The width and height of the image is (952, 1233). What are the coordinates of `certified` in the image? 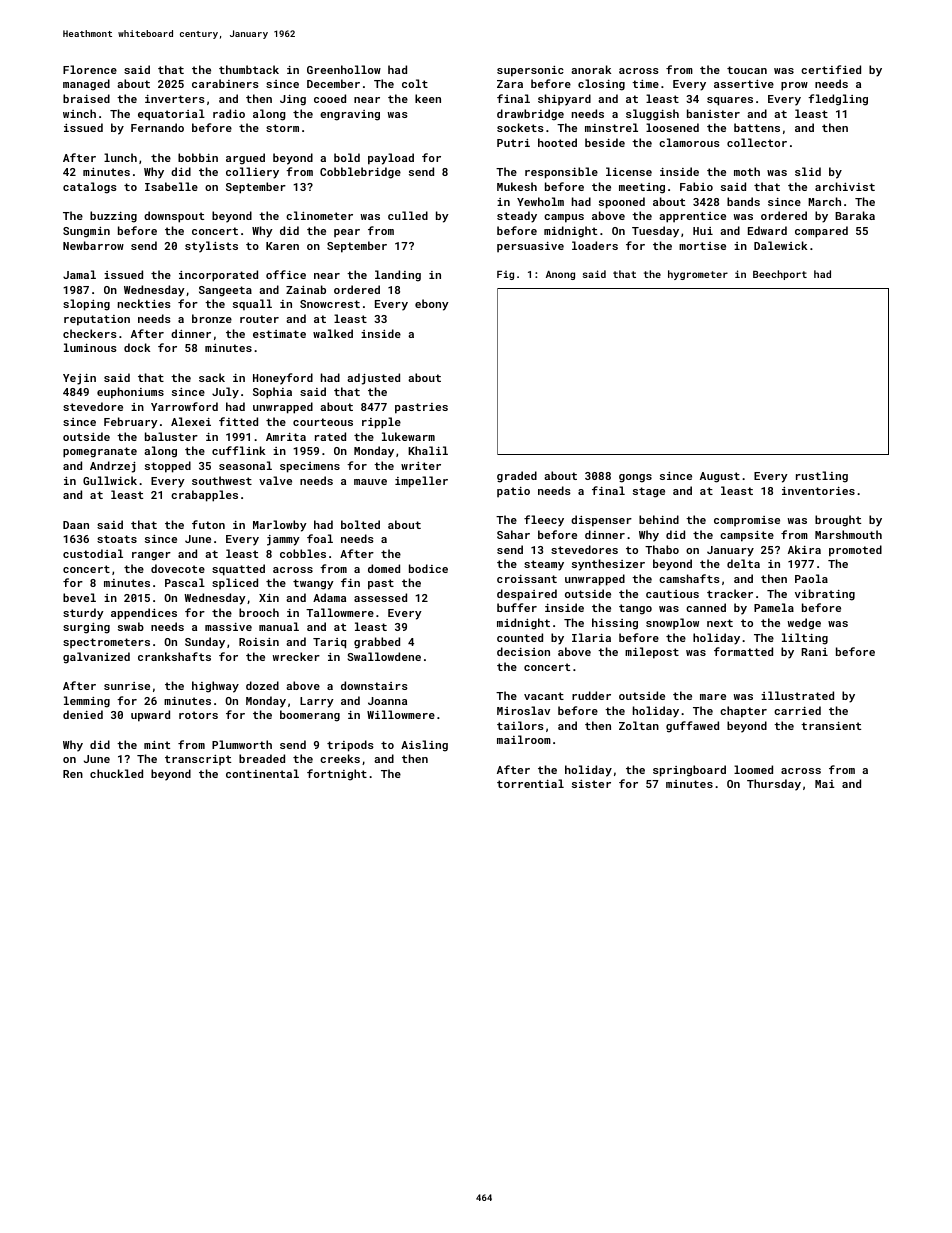 It's located at (831, 69).
